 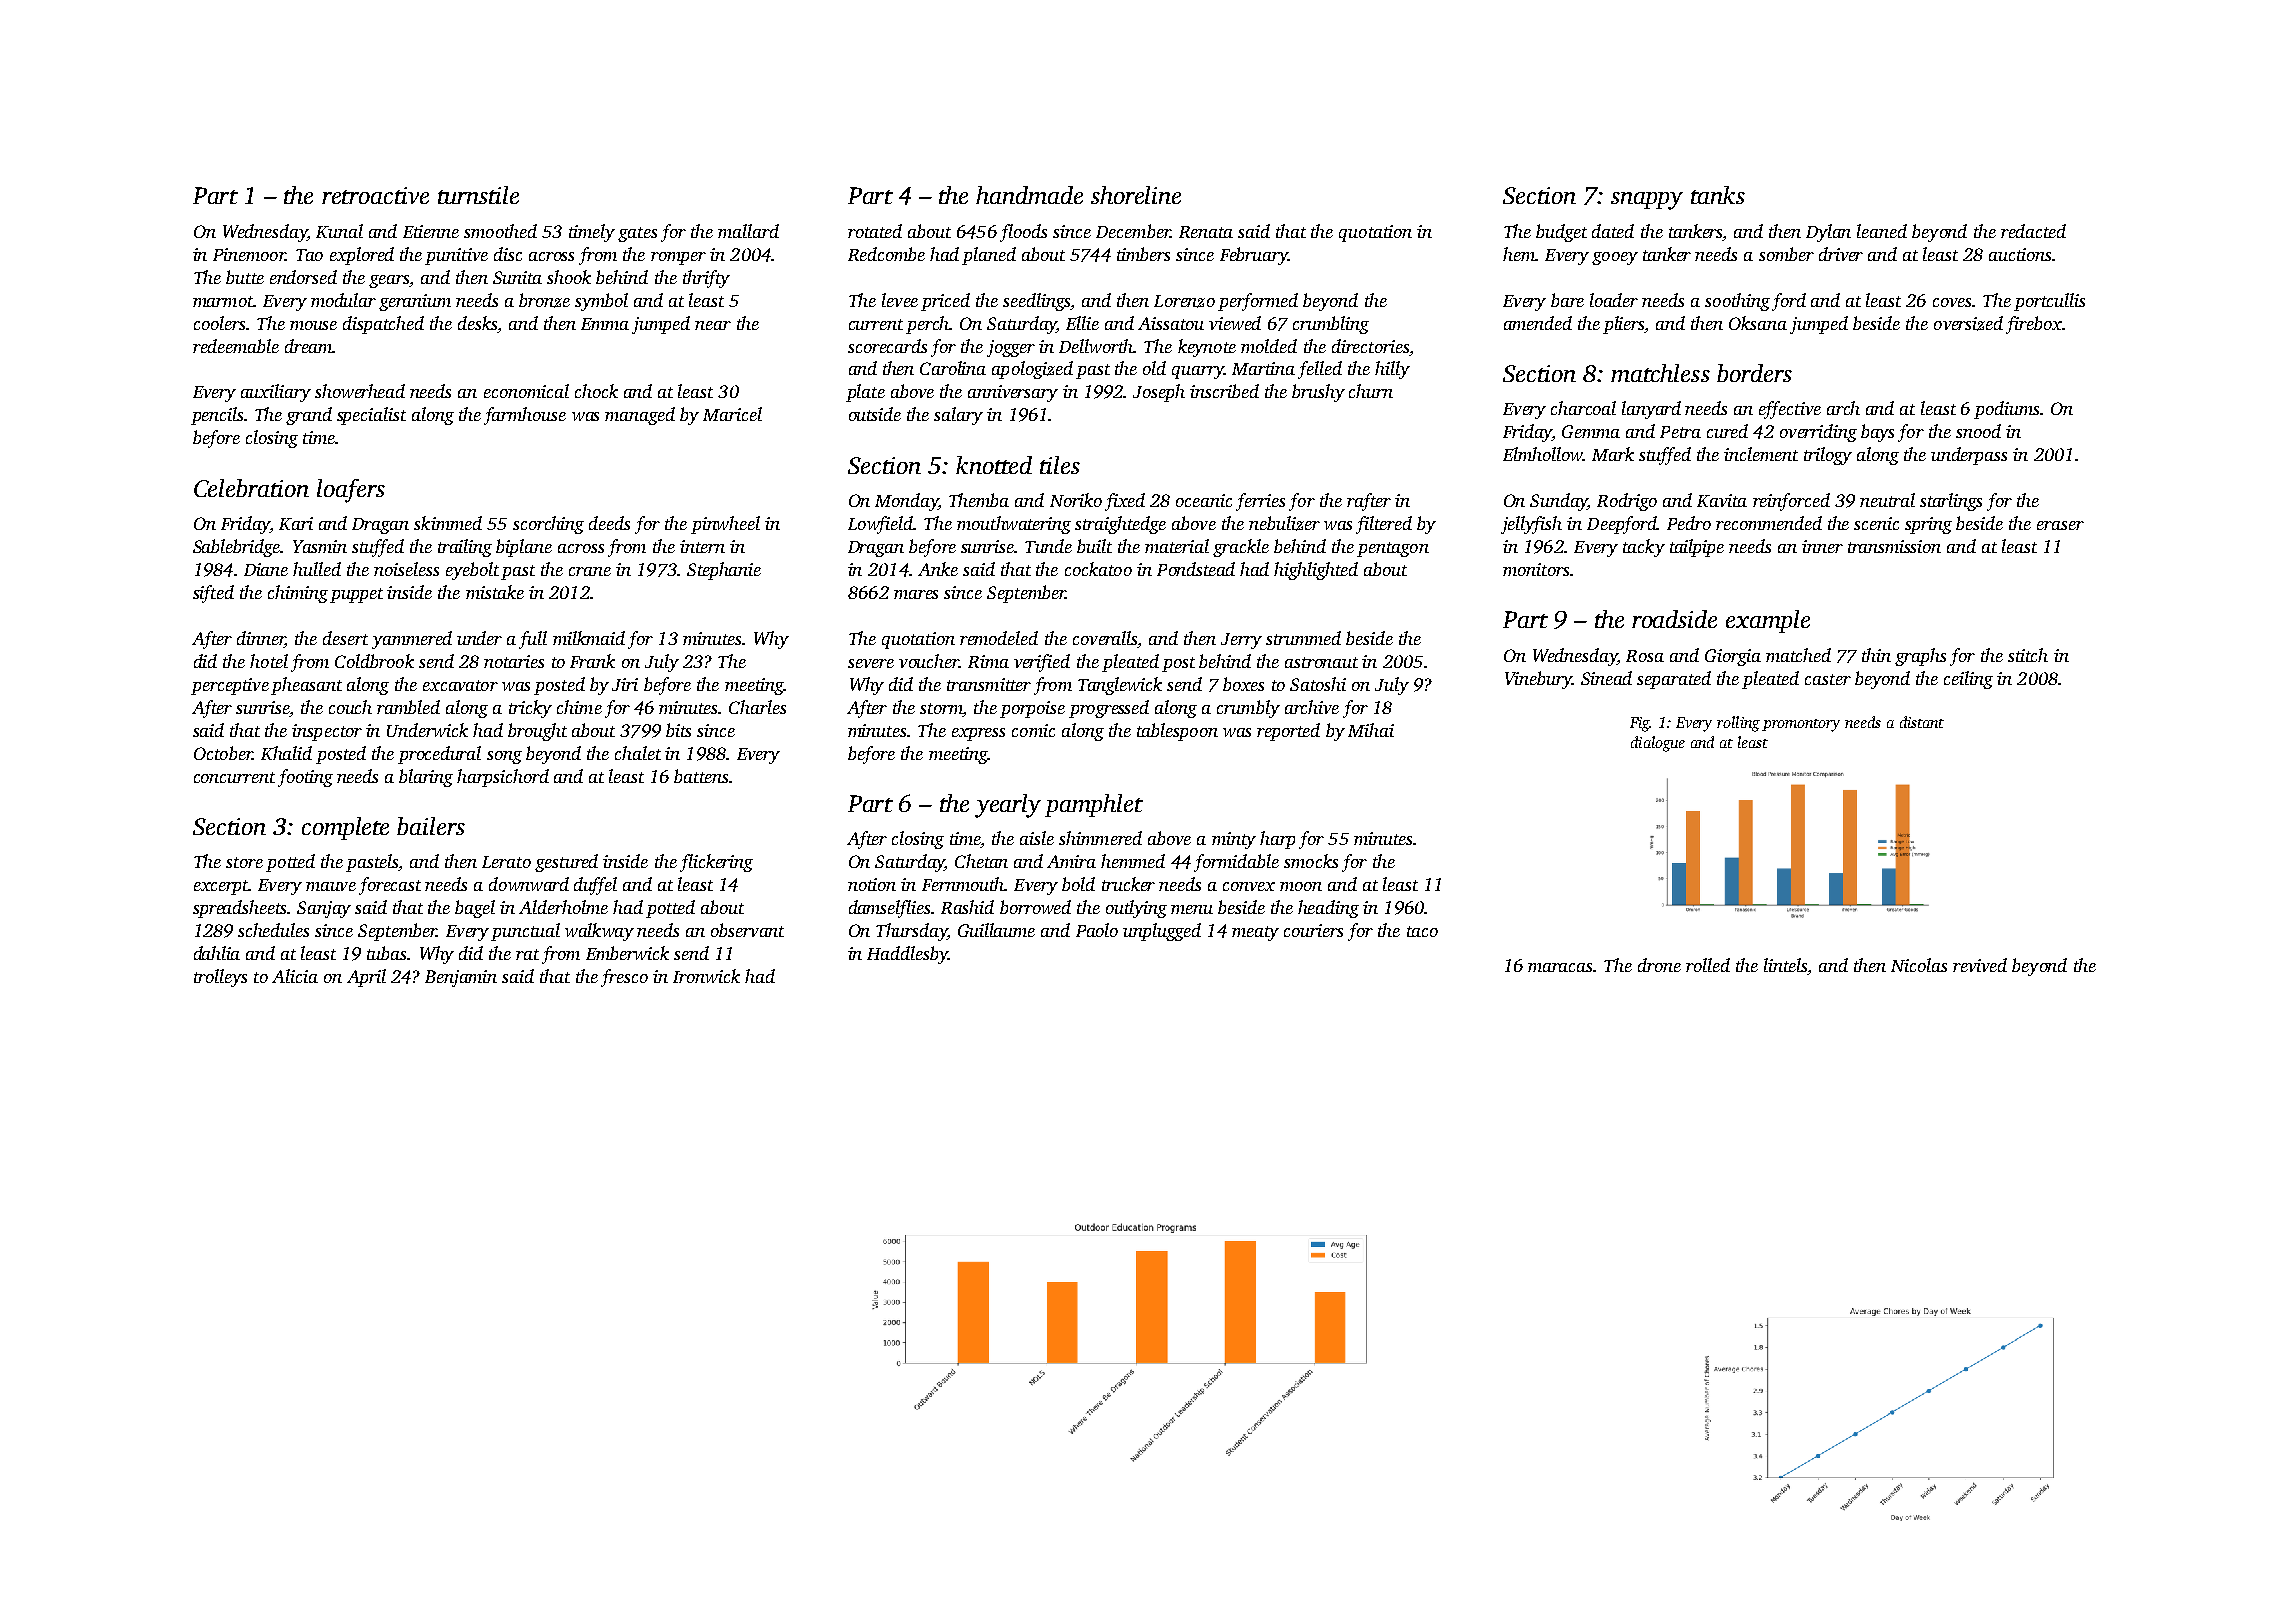 What do you see at coordinates (1660, 373) in the screenshot?
I see `matchless` at bounding box center [1660, 373].
